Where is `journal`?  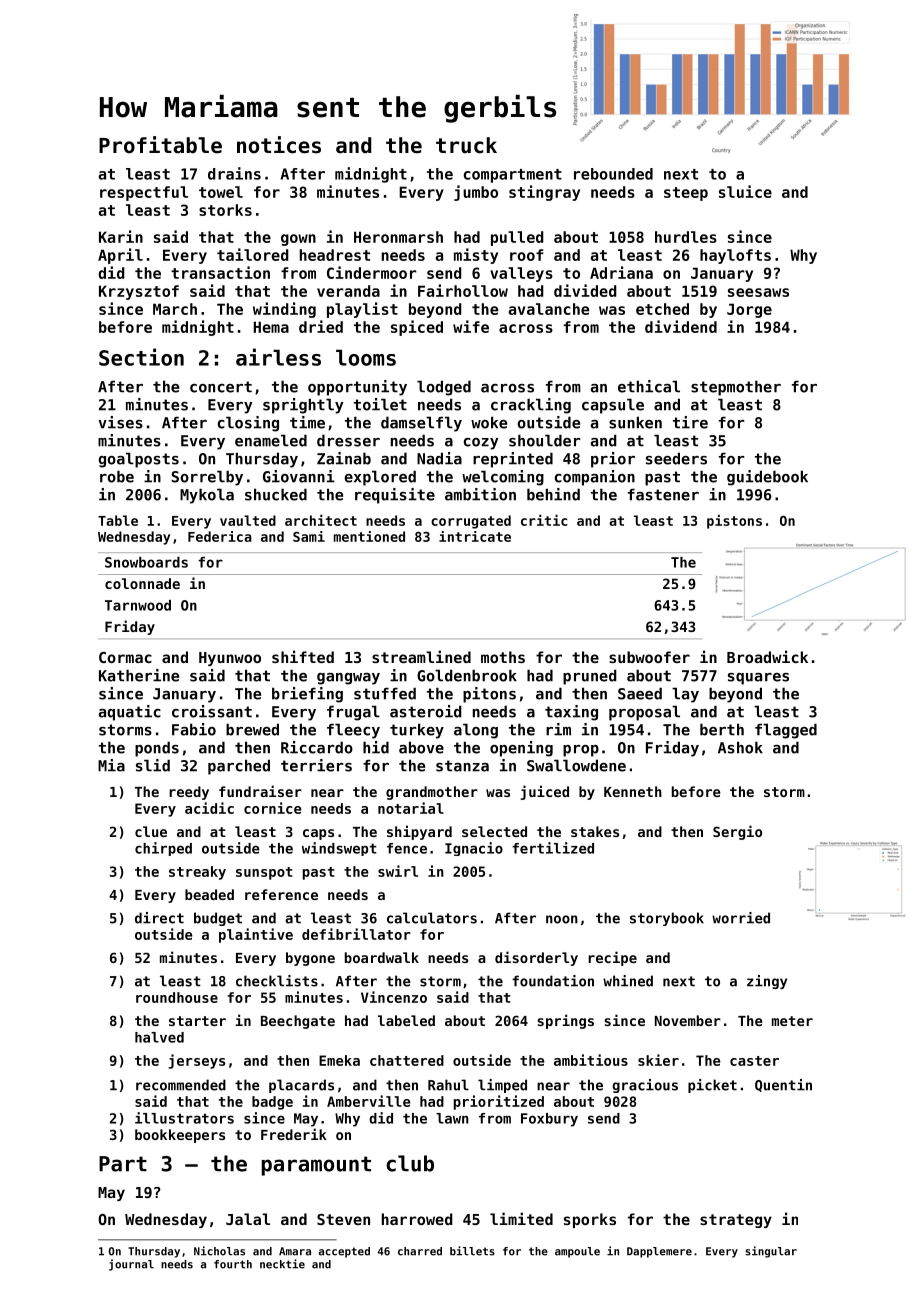 journal is located at coordinates (131, 1265).
